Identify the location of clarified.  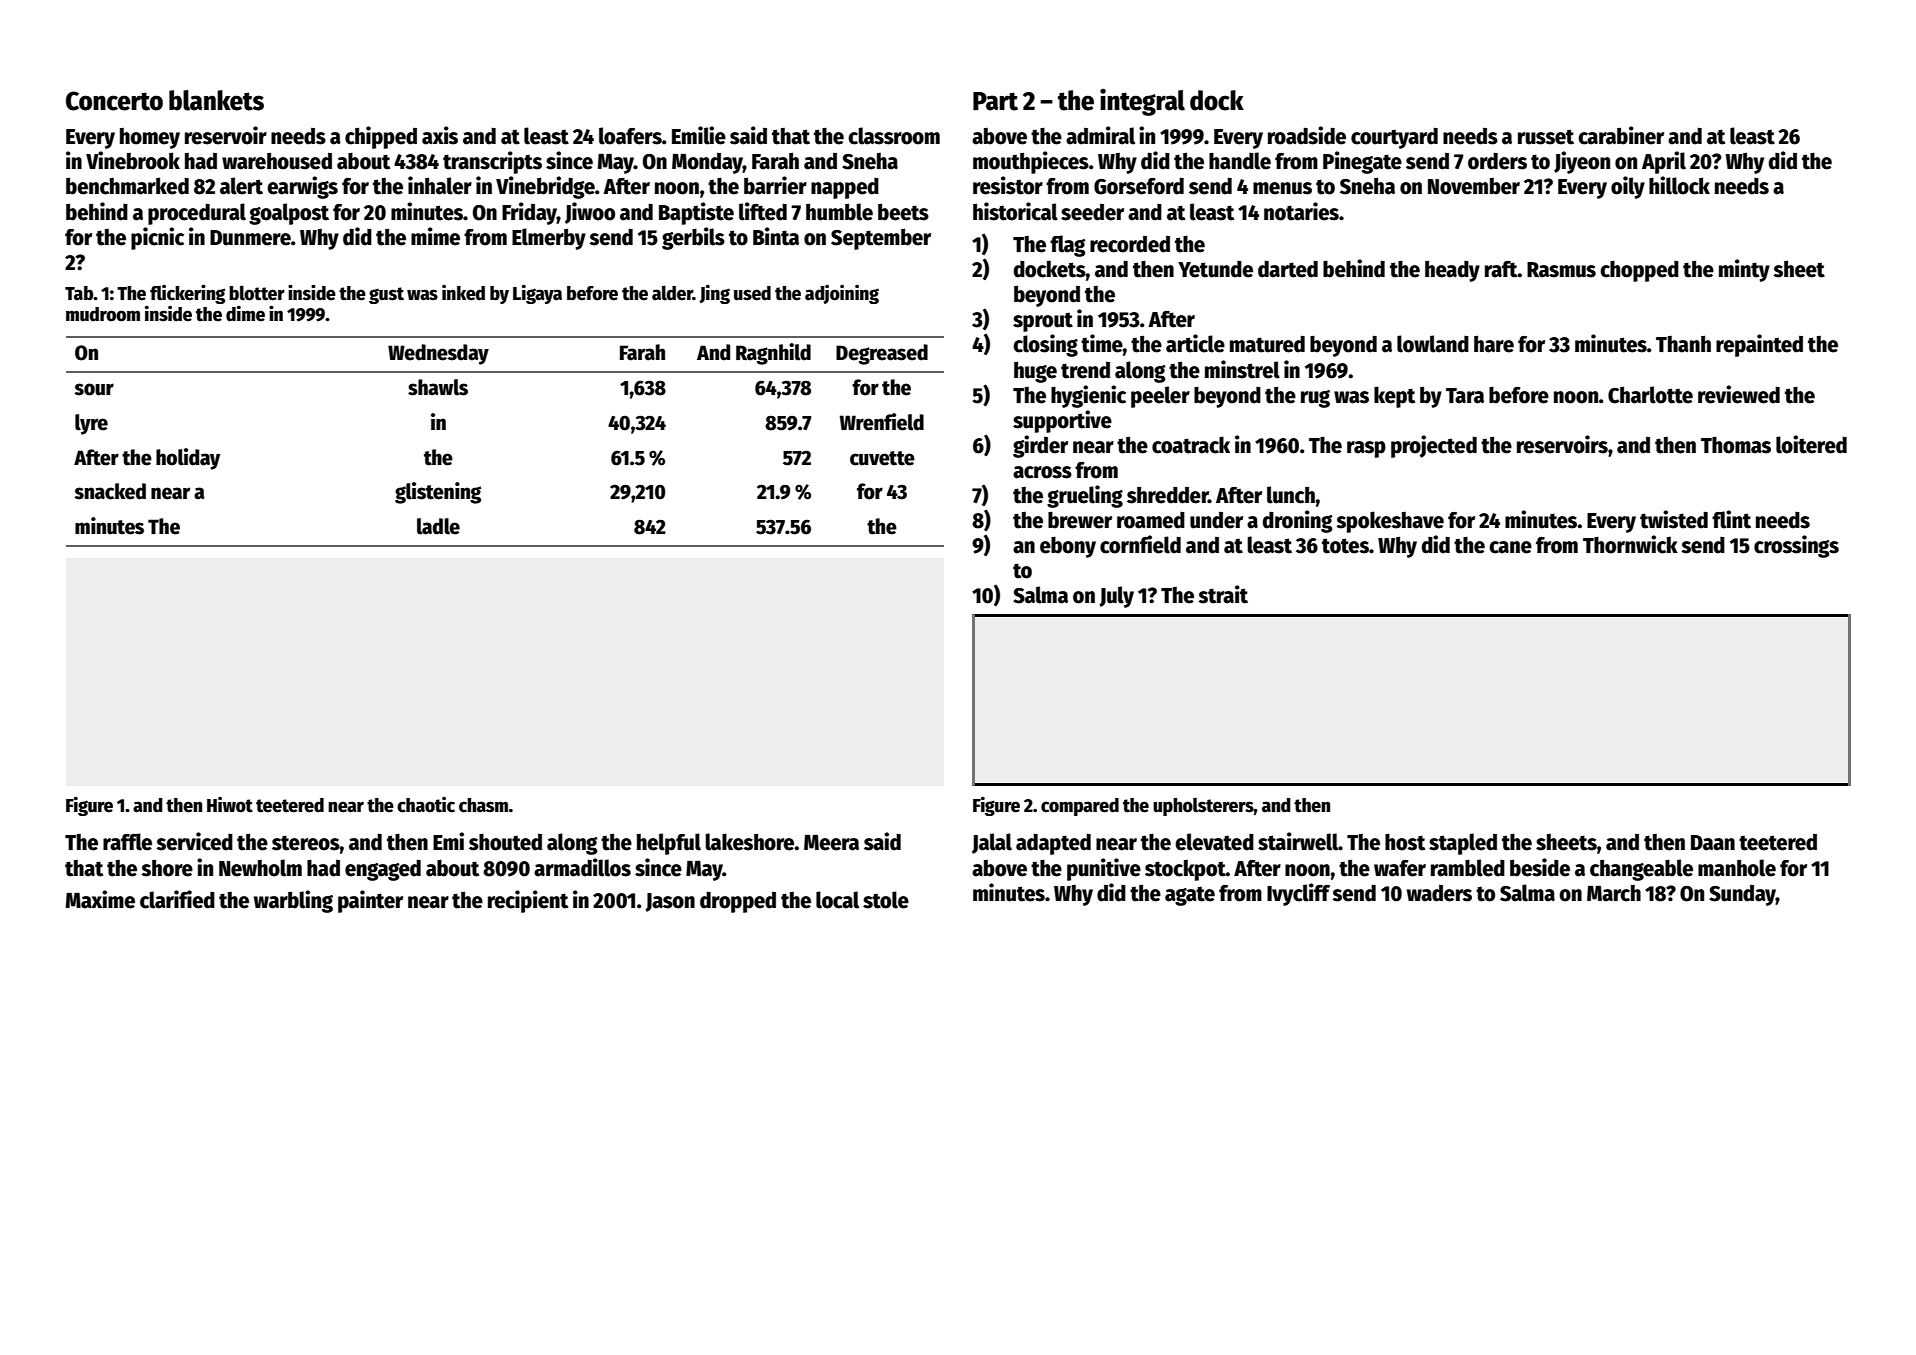
(177, 899).
